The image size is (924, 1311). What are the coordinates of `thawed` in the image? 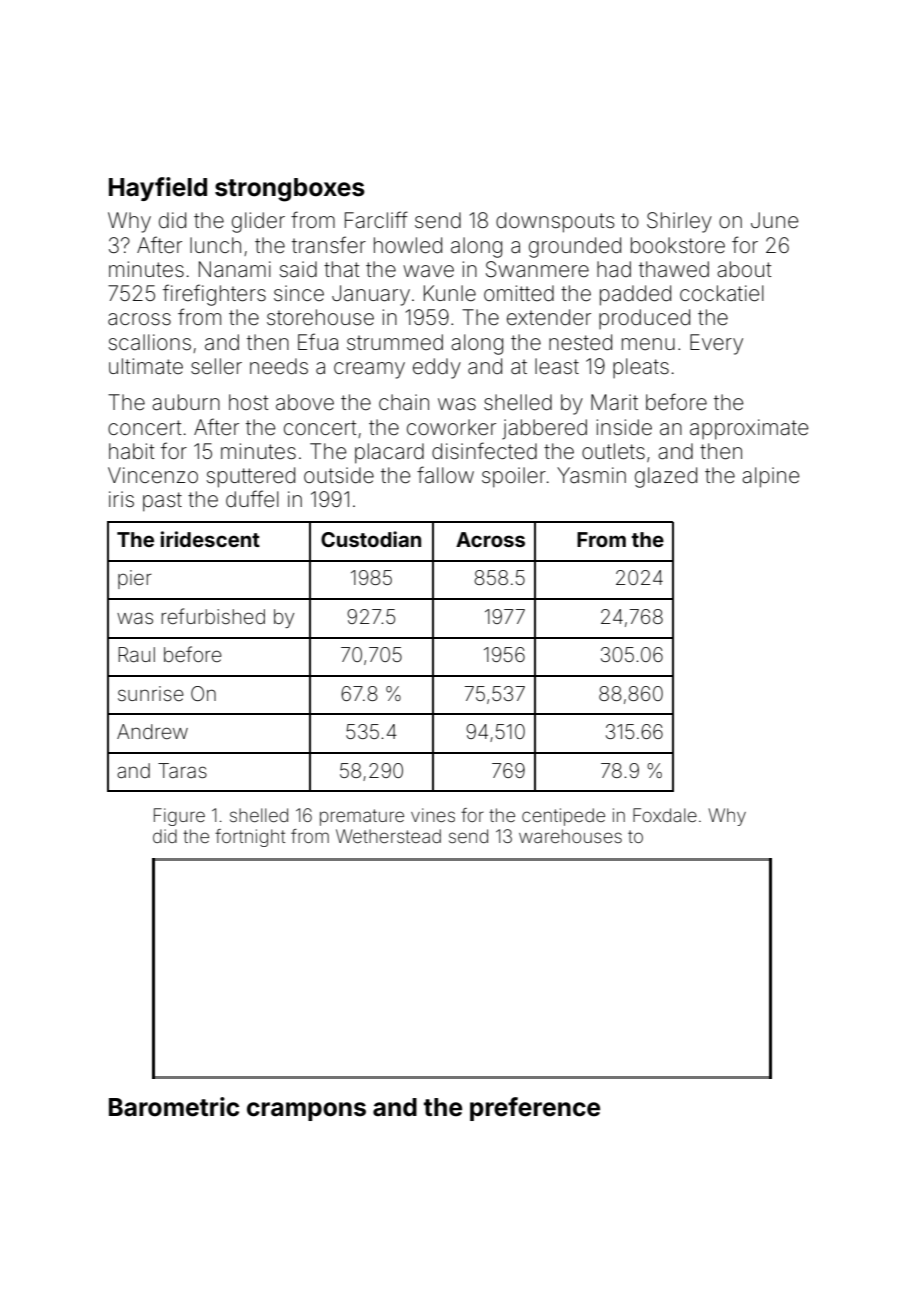 It's located at (674, 269).
